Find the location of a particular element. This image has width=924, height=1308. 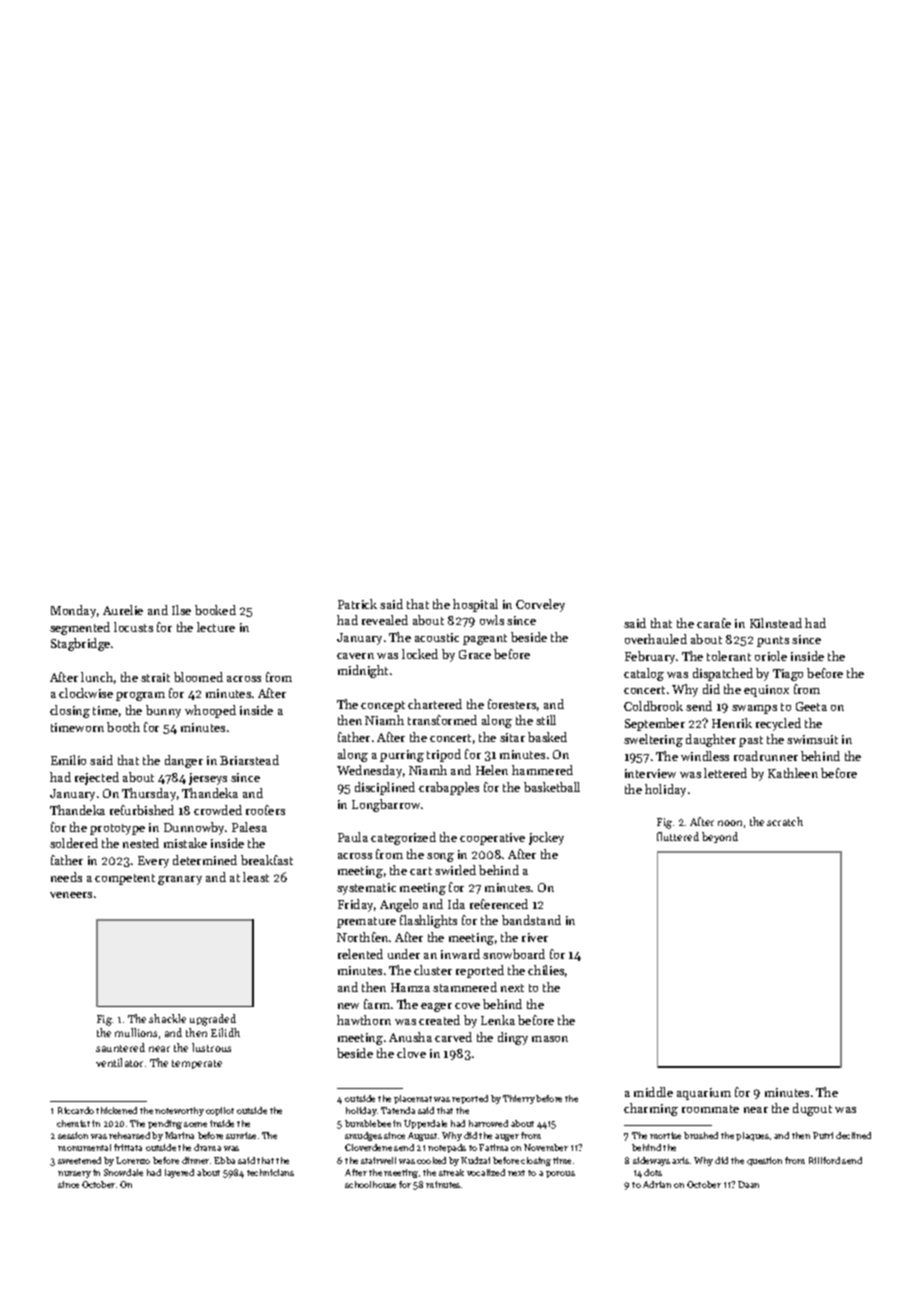

Grace is located at coordinates (475, 654).
